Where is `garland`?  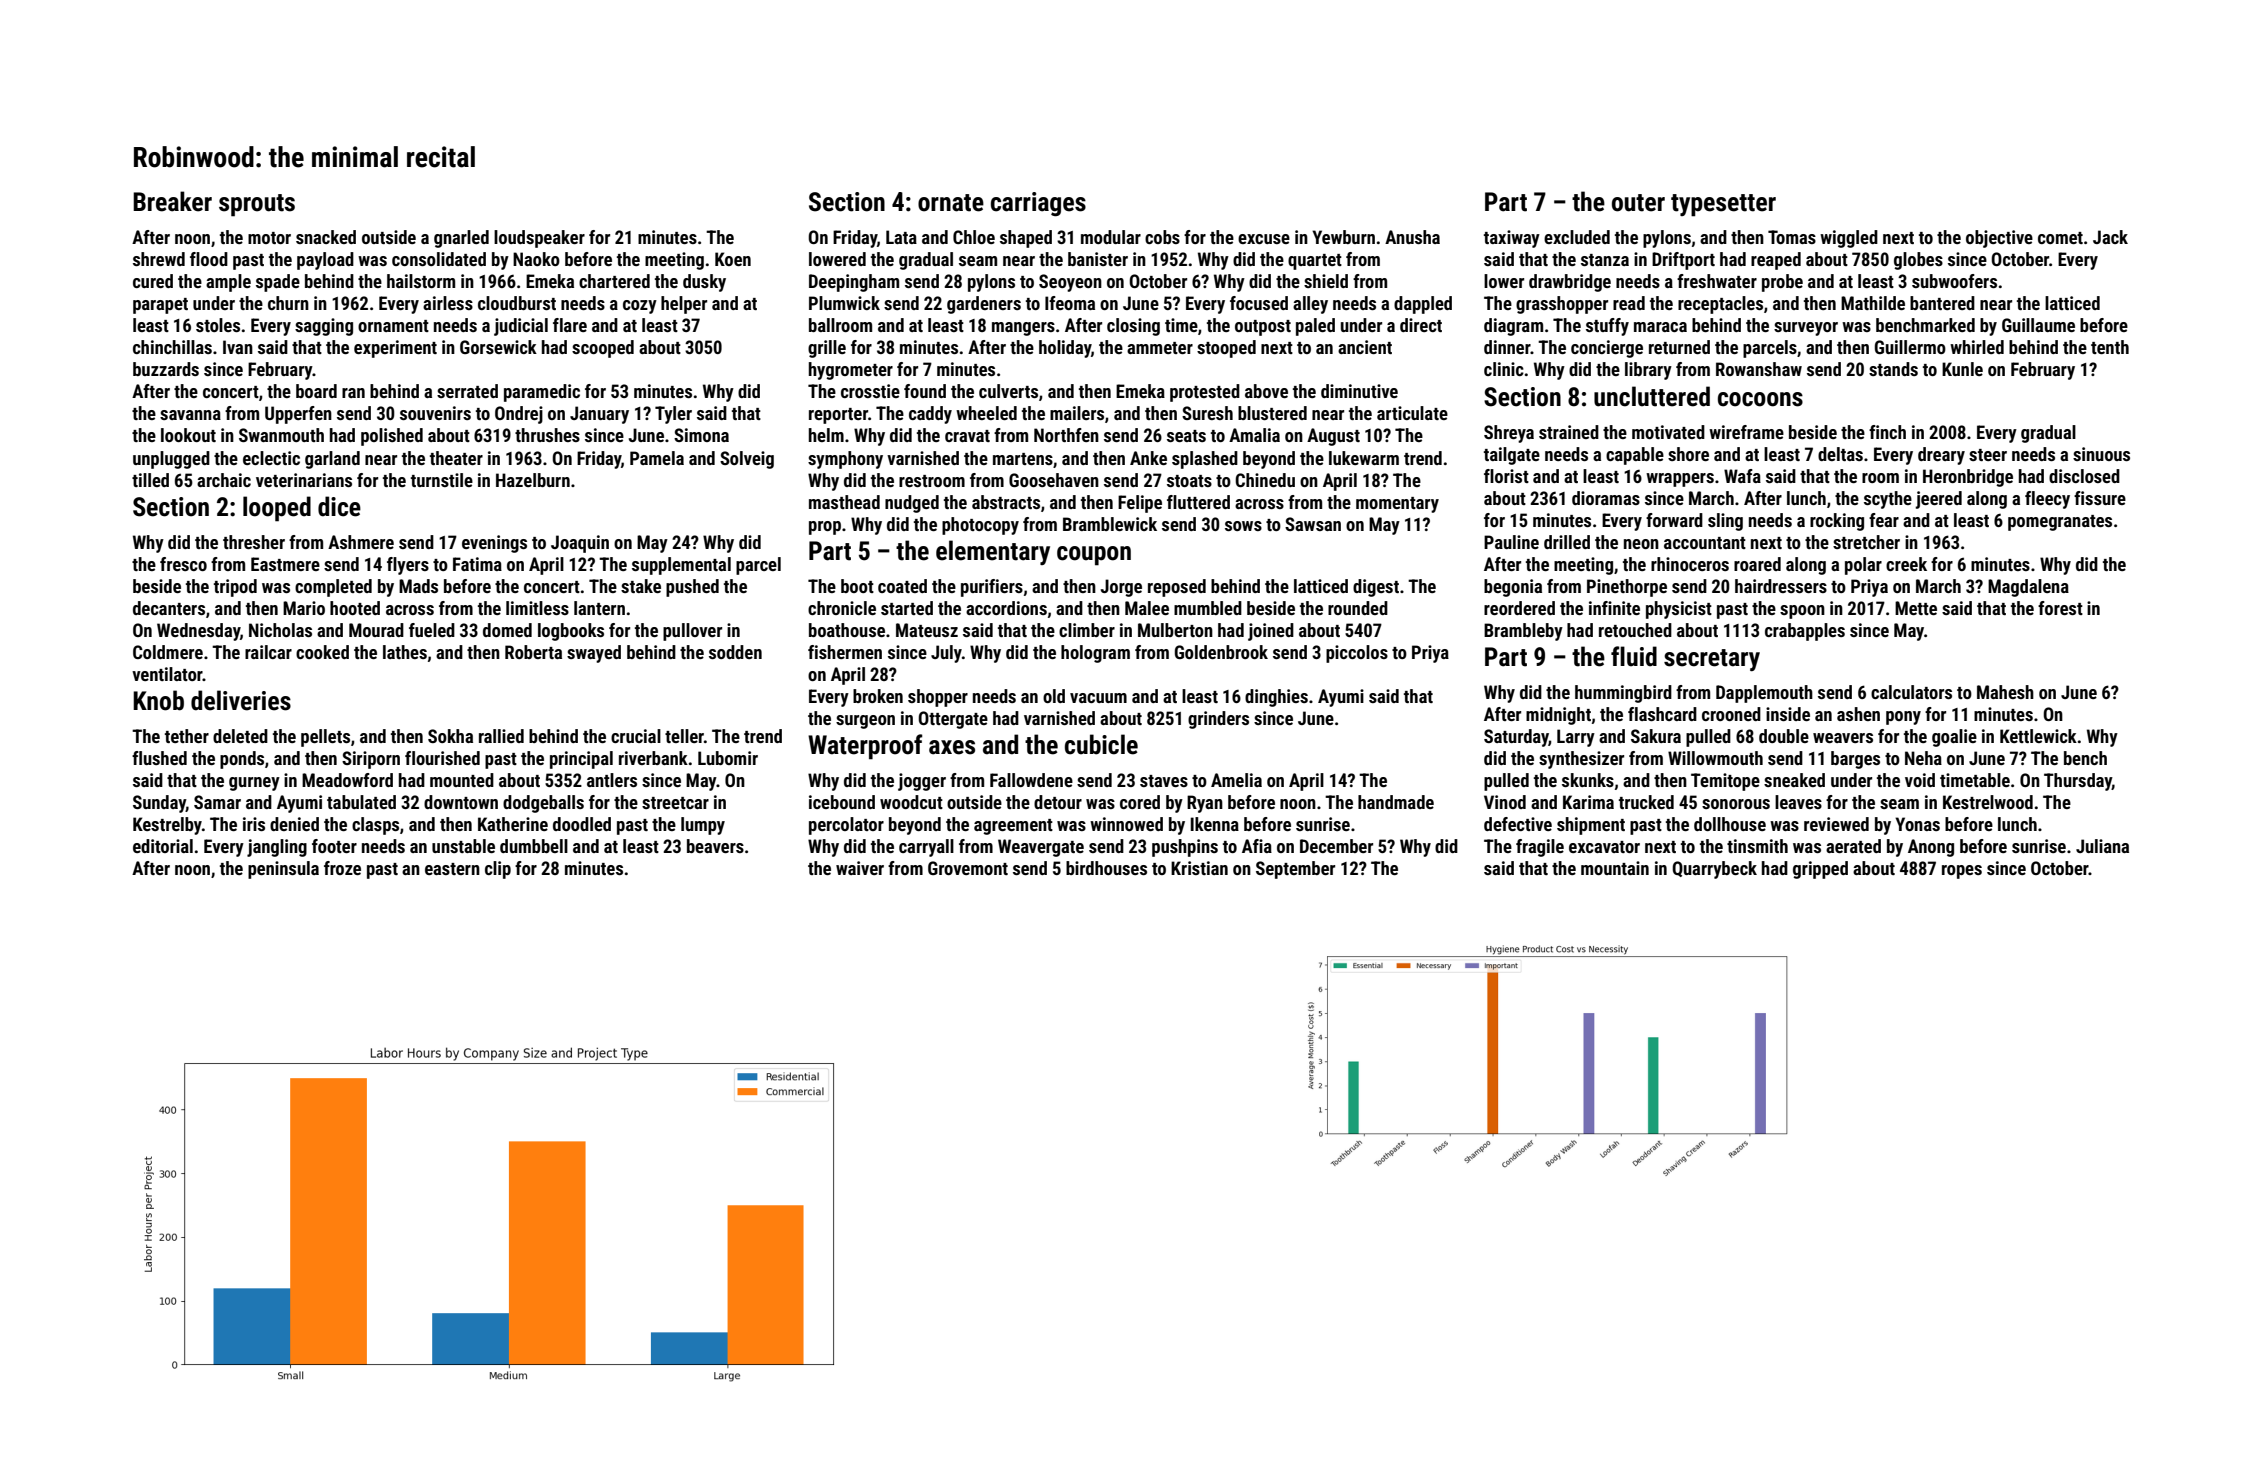 garland is located at coordinates (332, 460).
